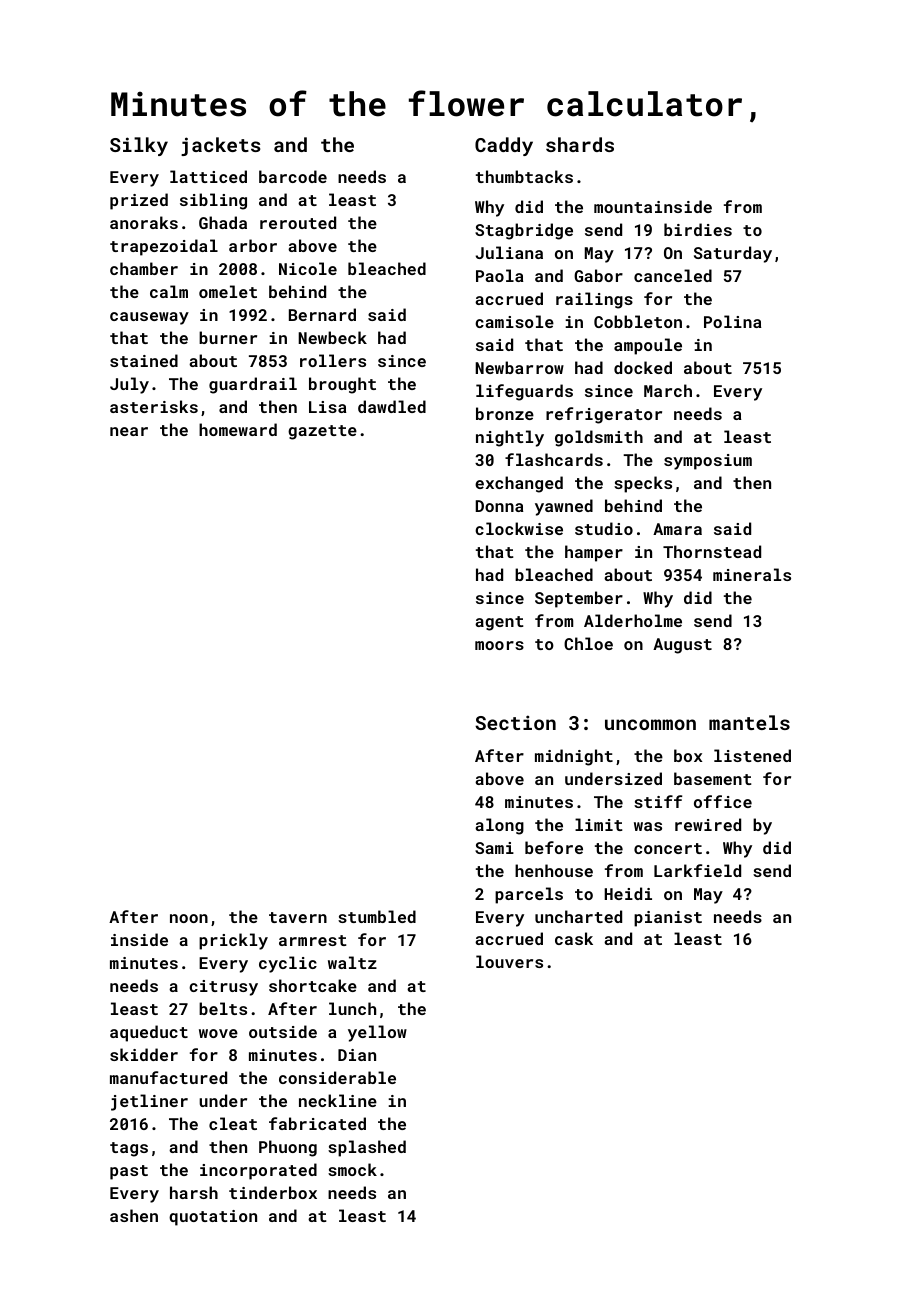  Describe the element at coordinates (189, 918) in the document. I see `noon` at that location.
